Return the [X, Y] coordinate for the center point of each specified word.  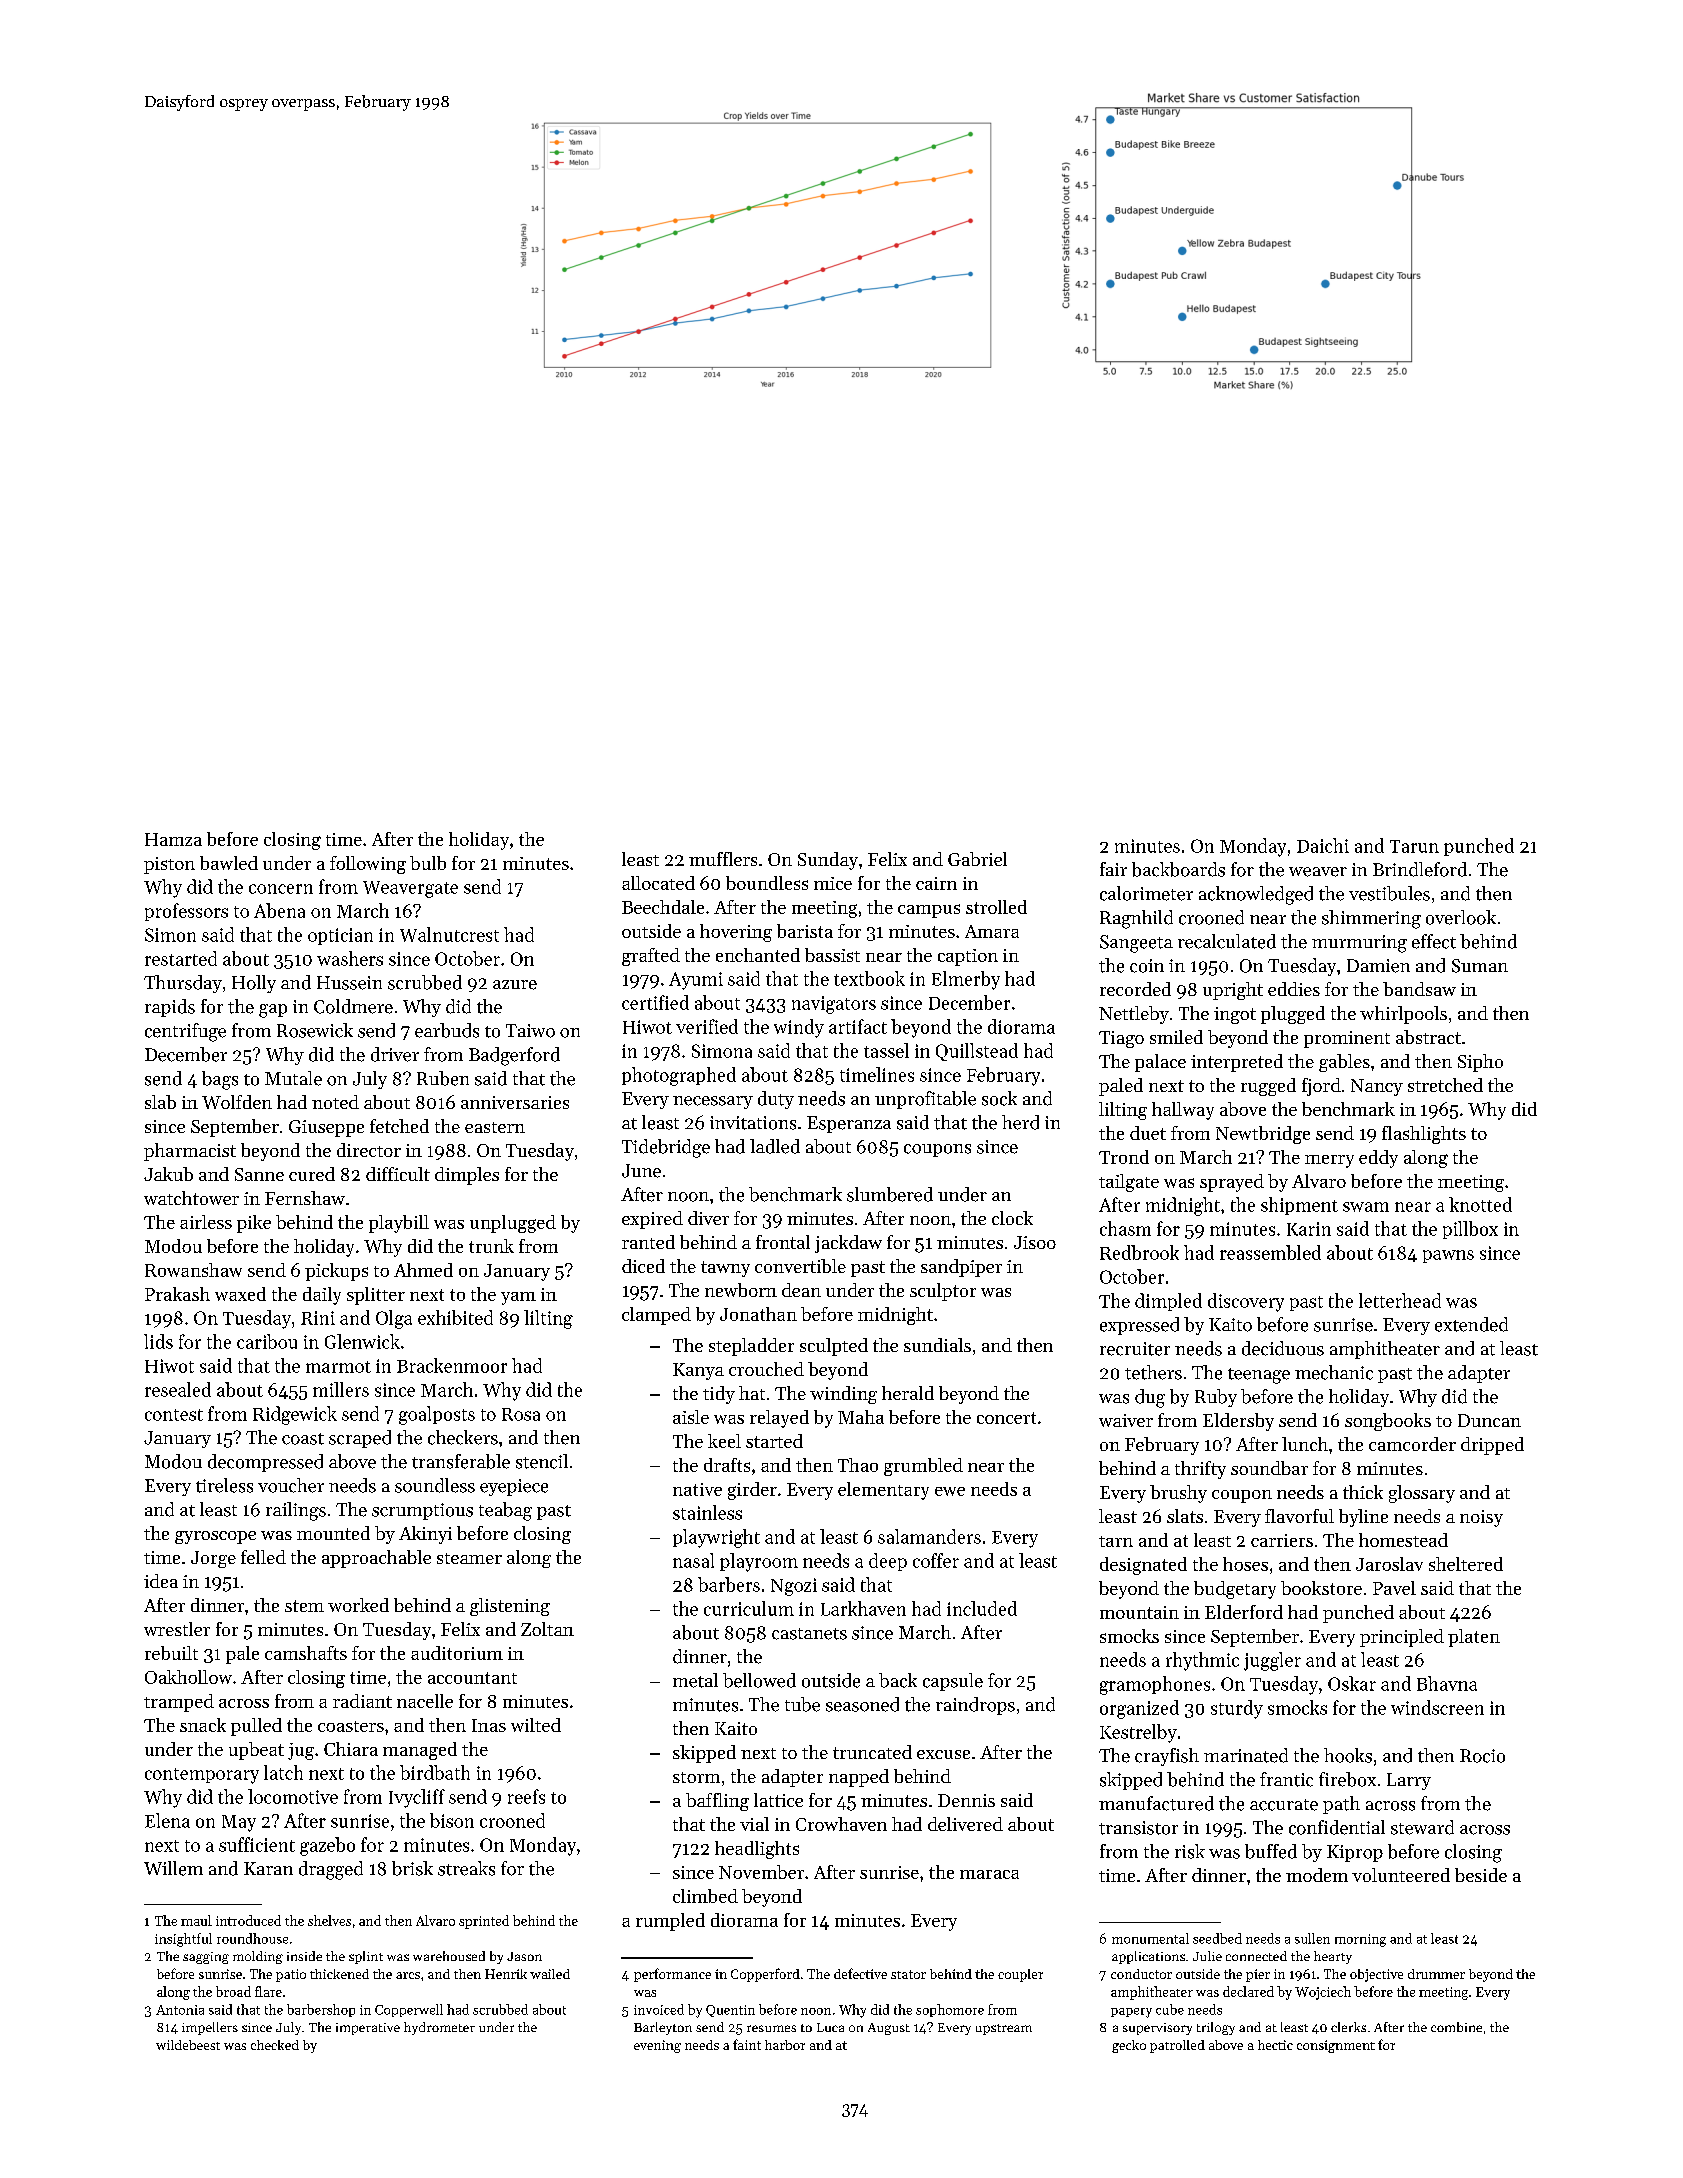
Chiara [351, 1749]
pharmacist [190, 1152]
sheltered [1466, 1564]
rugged [1268, 1087]
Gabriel [977, 859]
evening [657, 2046]
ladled [775, 1146]
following [368, 865]
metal [695, 1680]
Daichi [1323, 845]
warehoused [449, 1956]
